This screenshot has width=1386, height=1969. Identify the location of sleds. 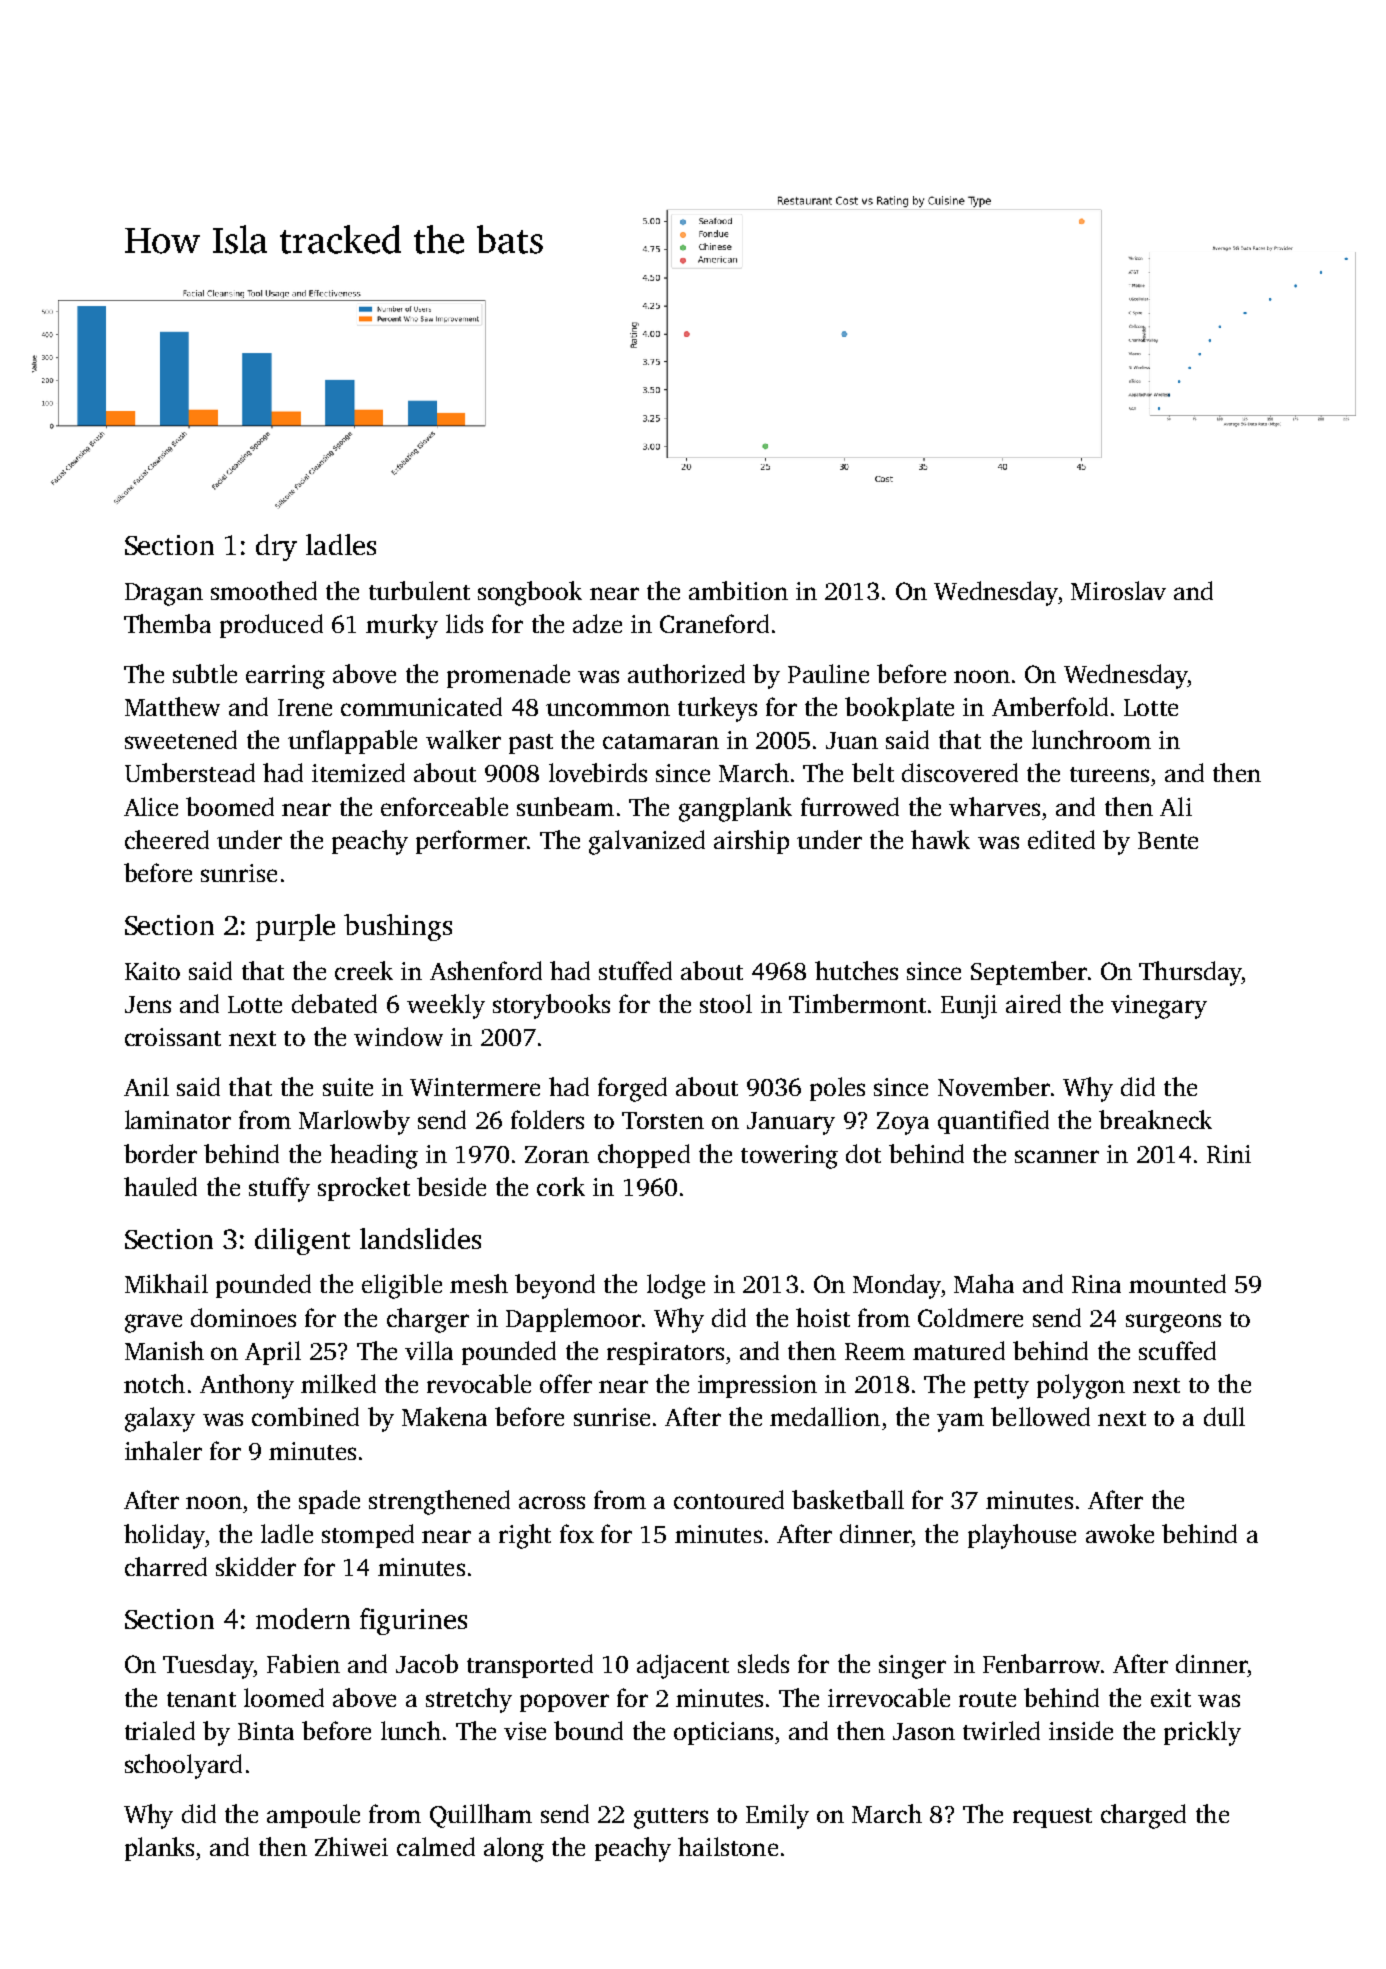
(763, 1663).
